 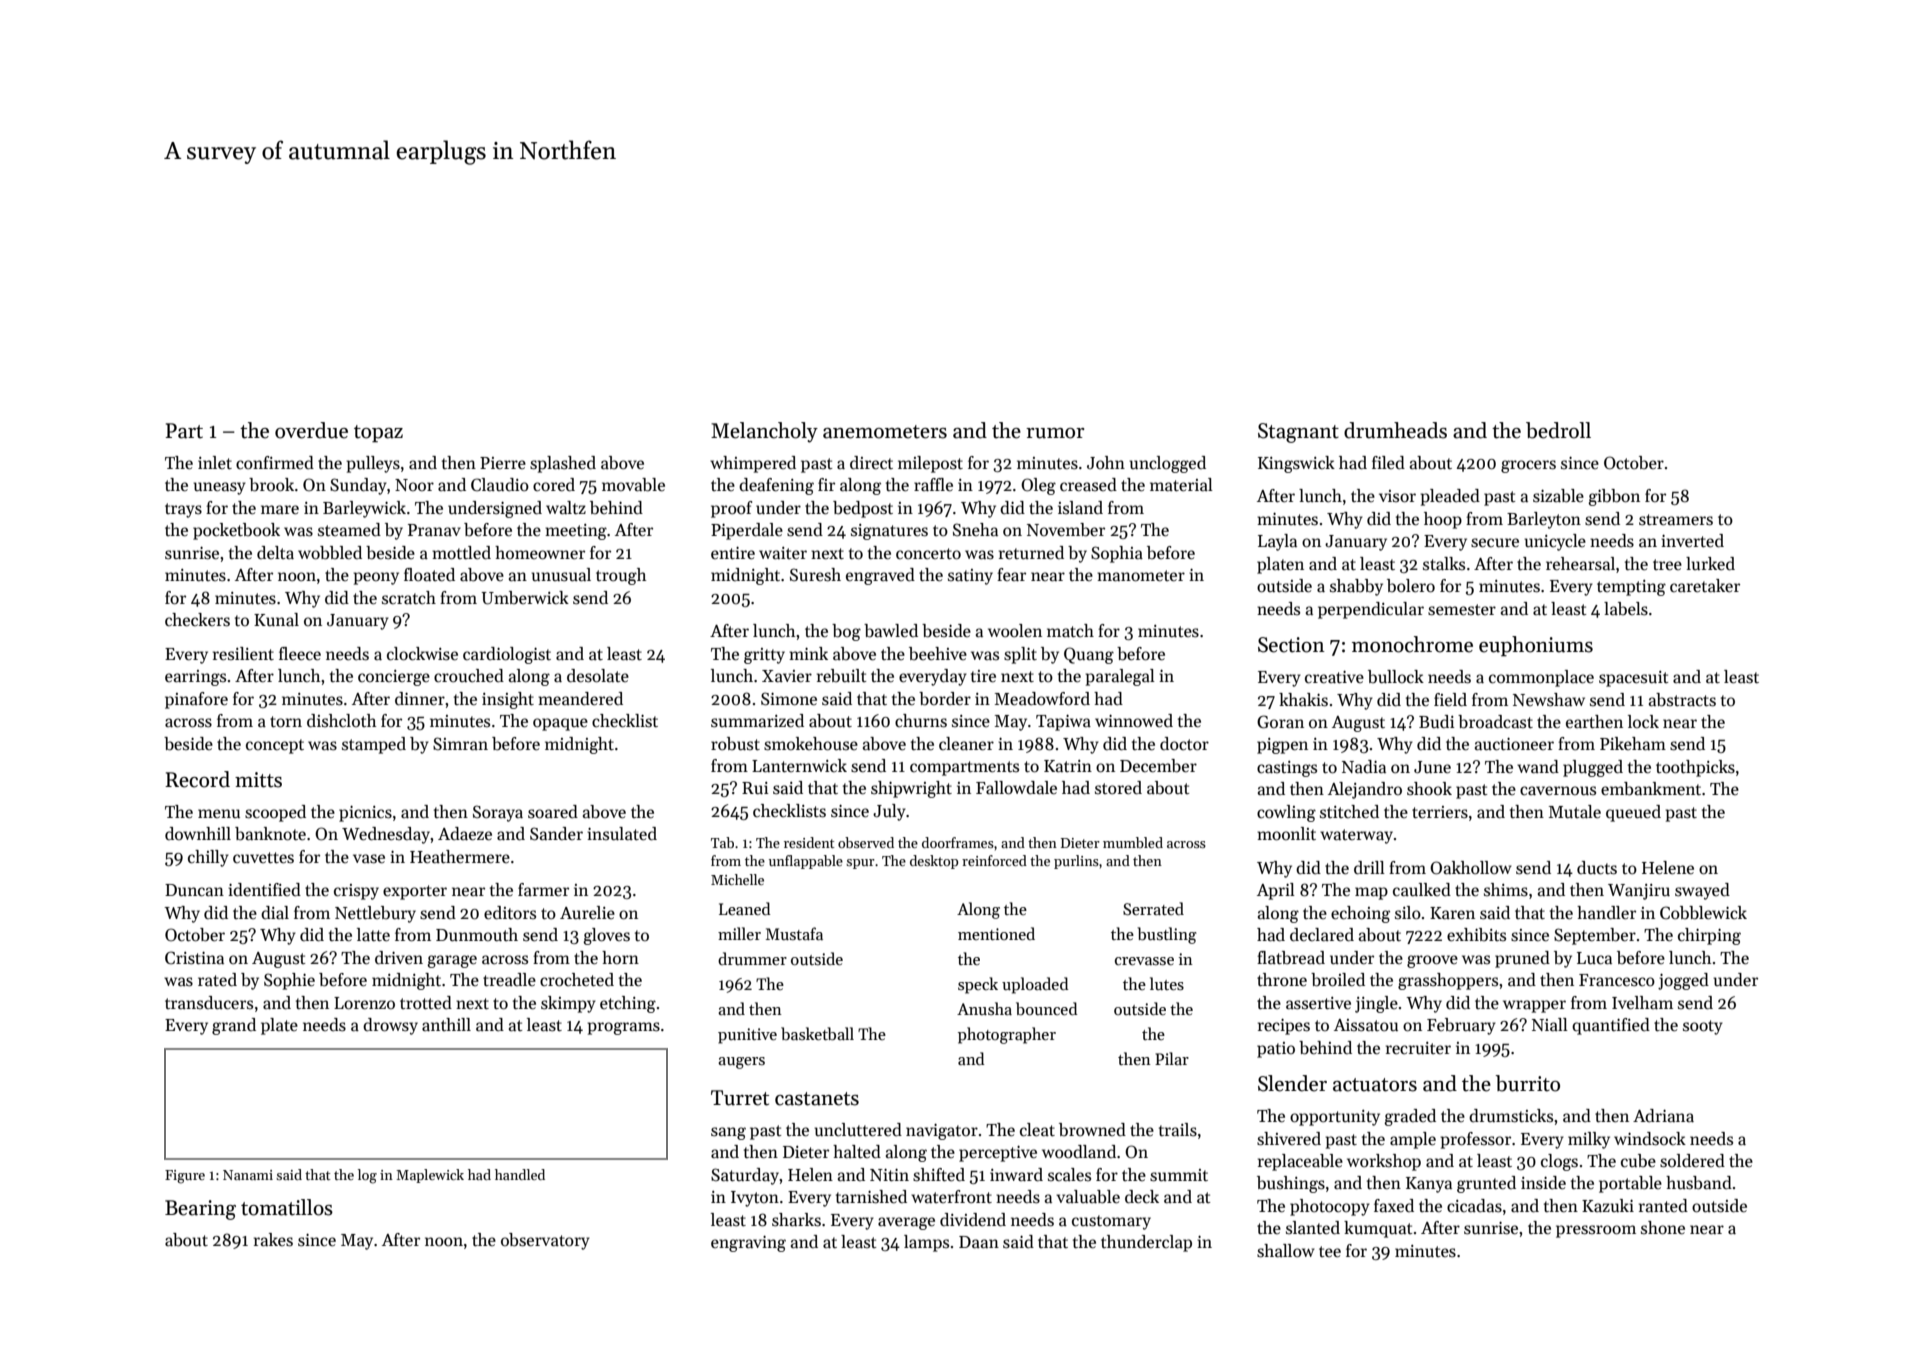 What do you see at coordinates (1037, 1130) in the screenshot?
I see `cleat` at bounding box center [1037, 1130].
